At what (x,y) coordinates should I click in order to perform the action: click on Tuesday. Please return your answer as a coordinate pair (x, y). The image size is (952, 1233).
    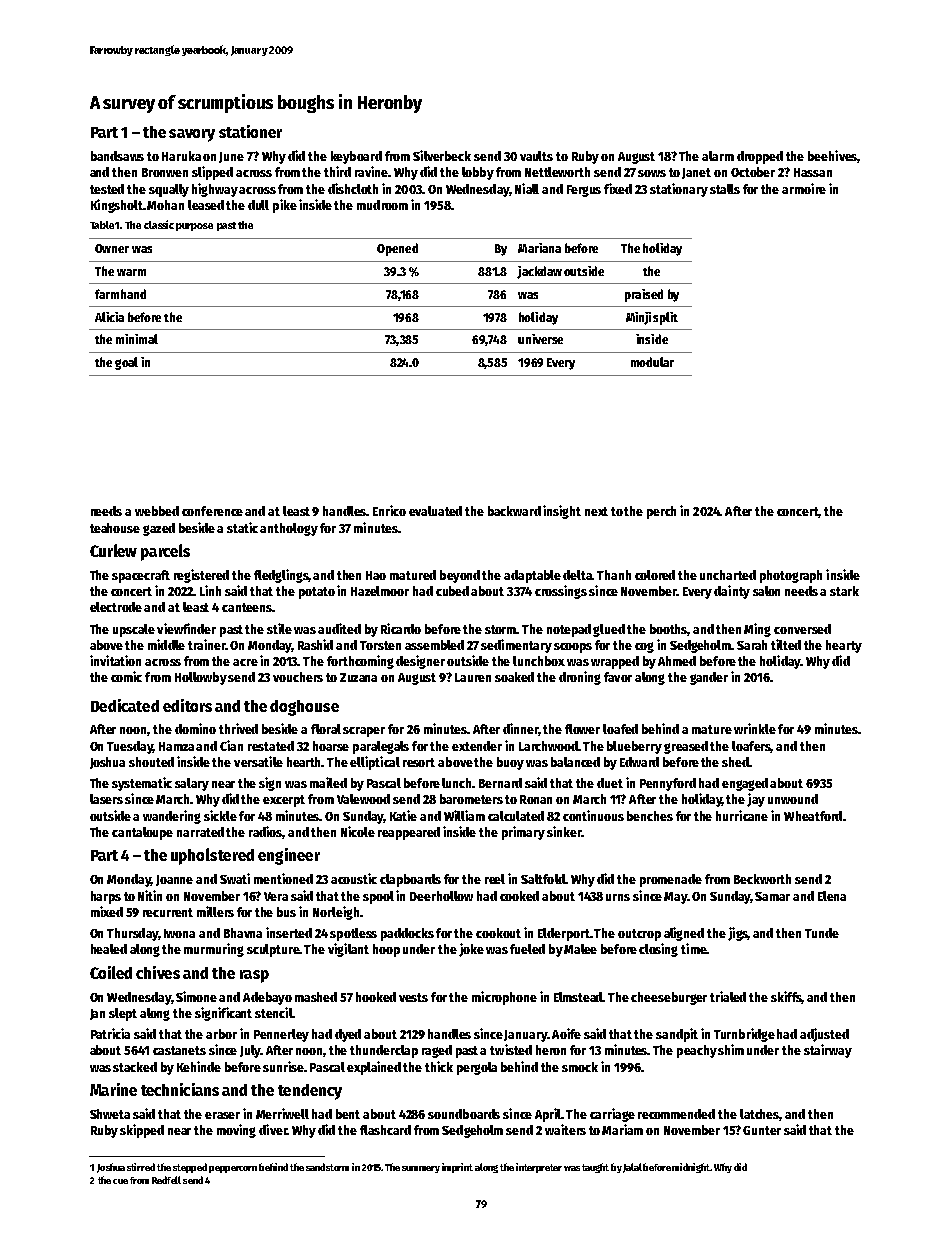
    Looking at the image, I should click on (130, 747).
